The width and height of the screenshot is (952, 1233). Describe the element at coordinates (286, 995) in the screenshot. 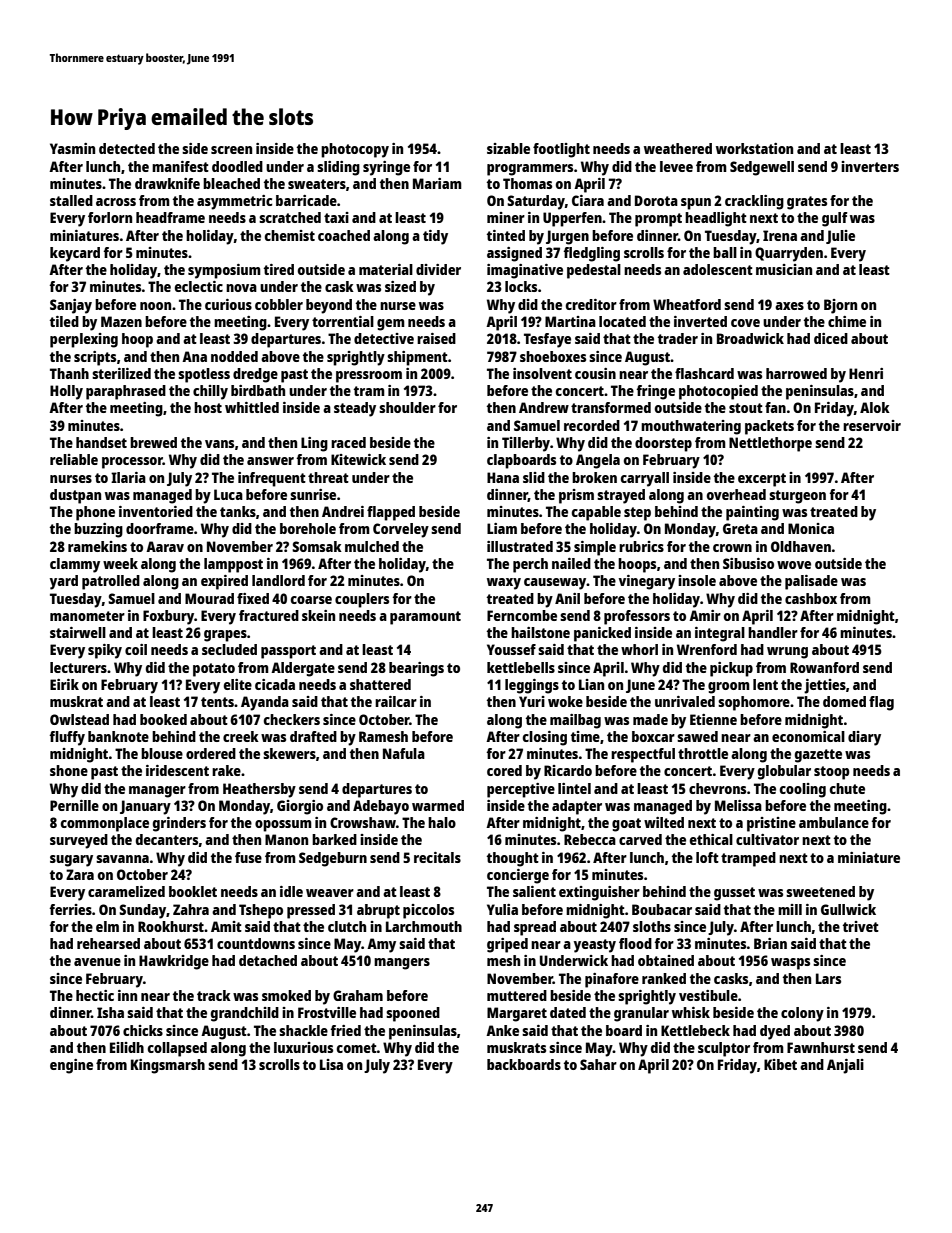

I see `smoked` at that location.
